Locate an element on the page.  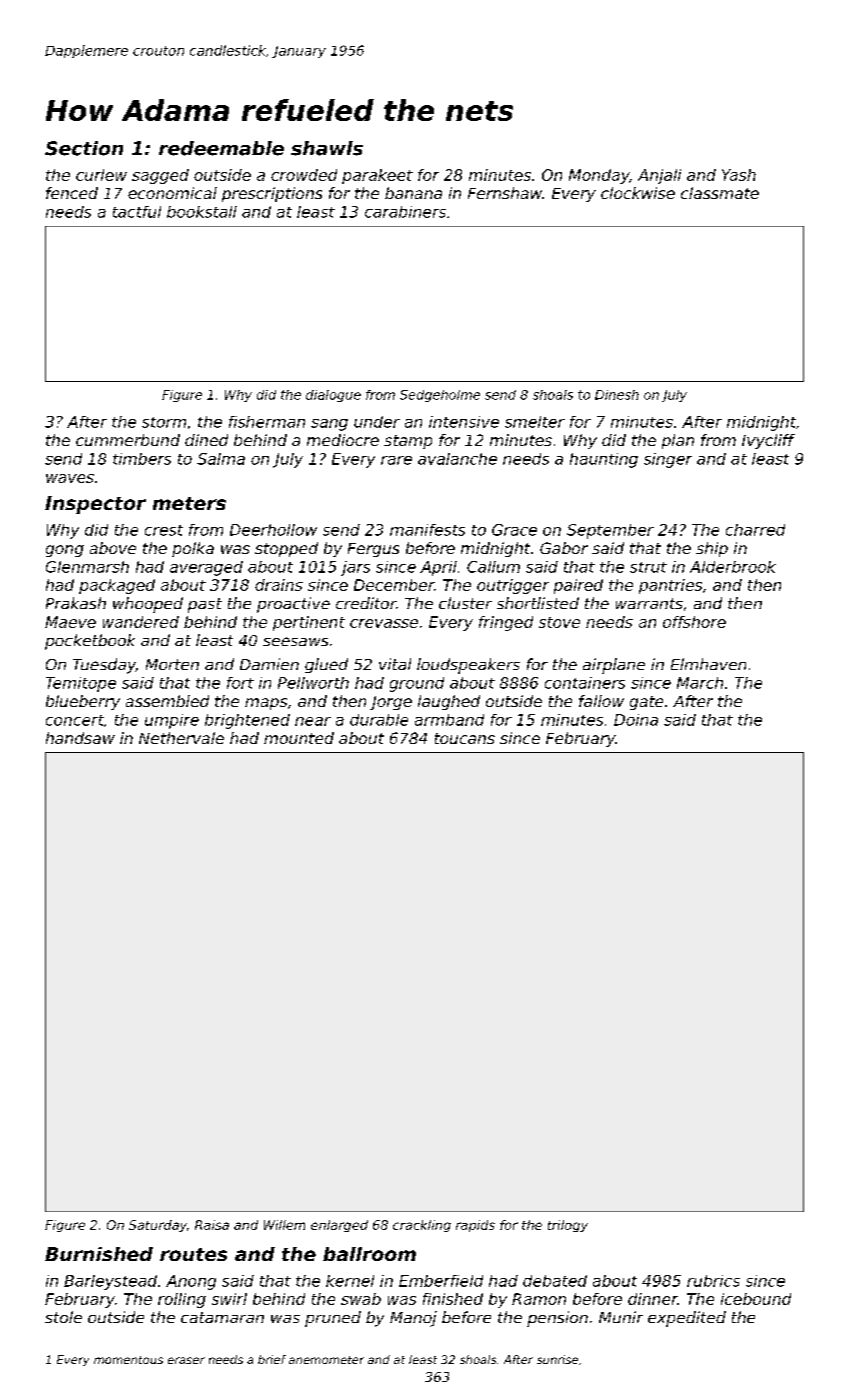
durable is located at coordinates (379, 720).
